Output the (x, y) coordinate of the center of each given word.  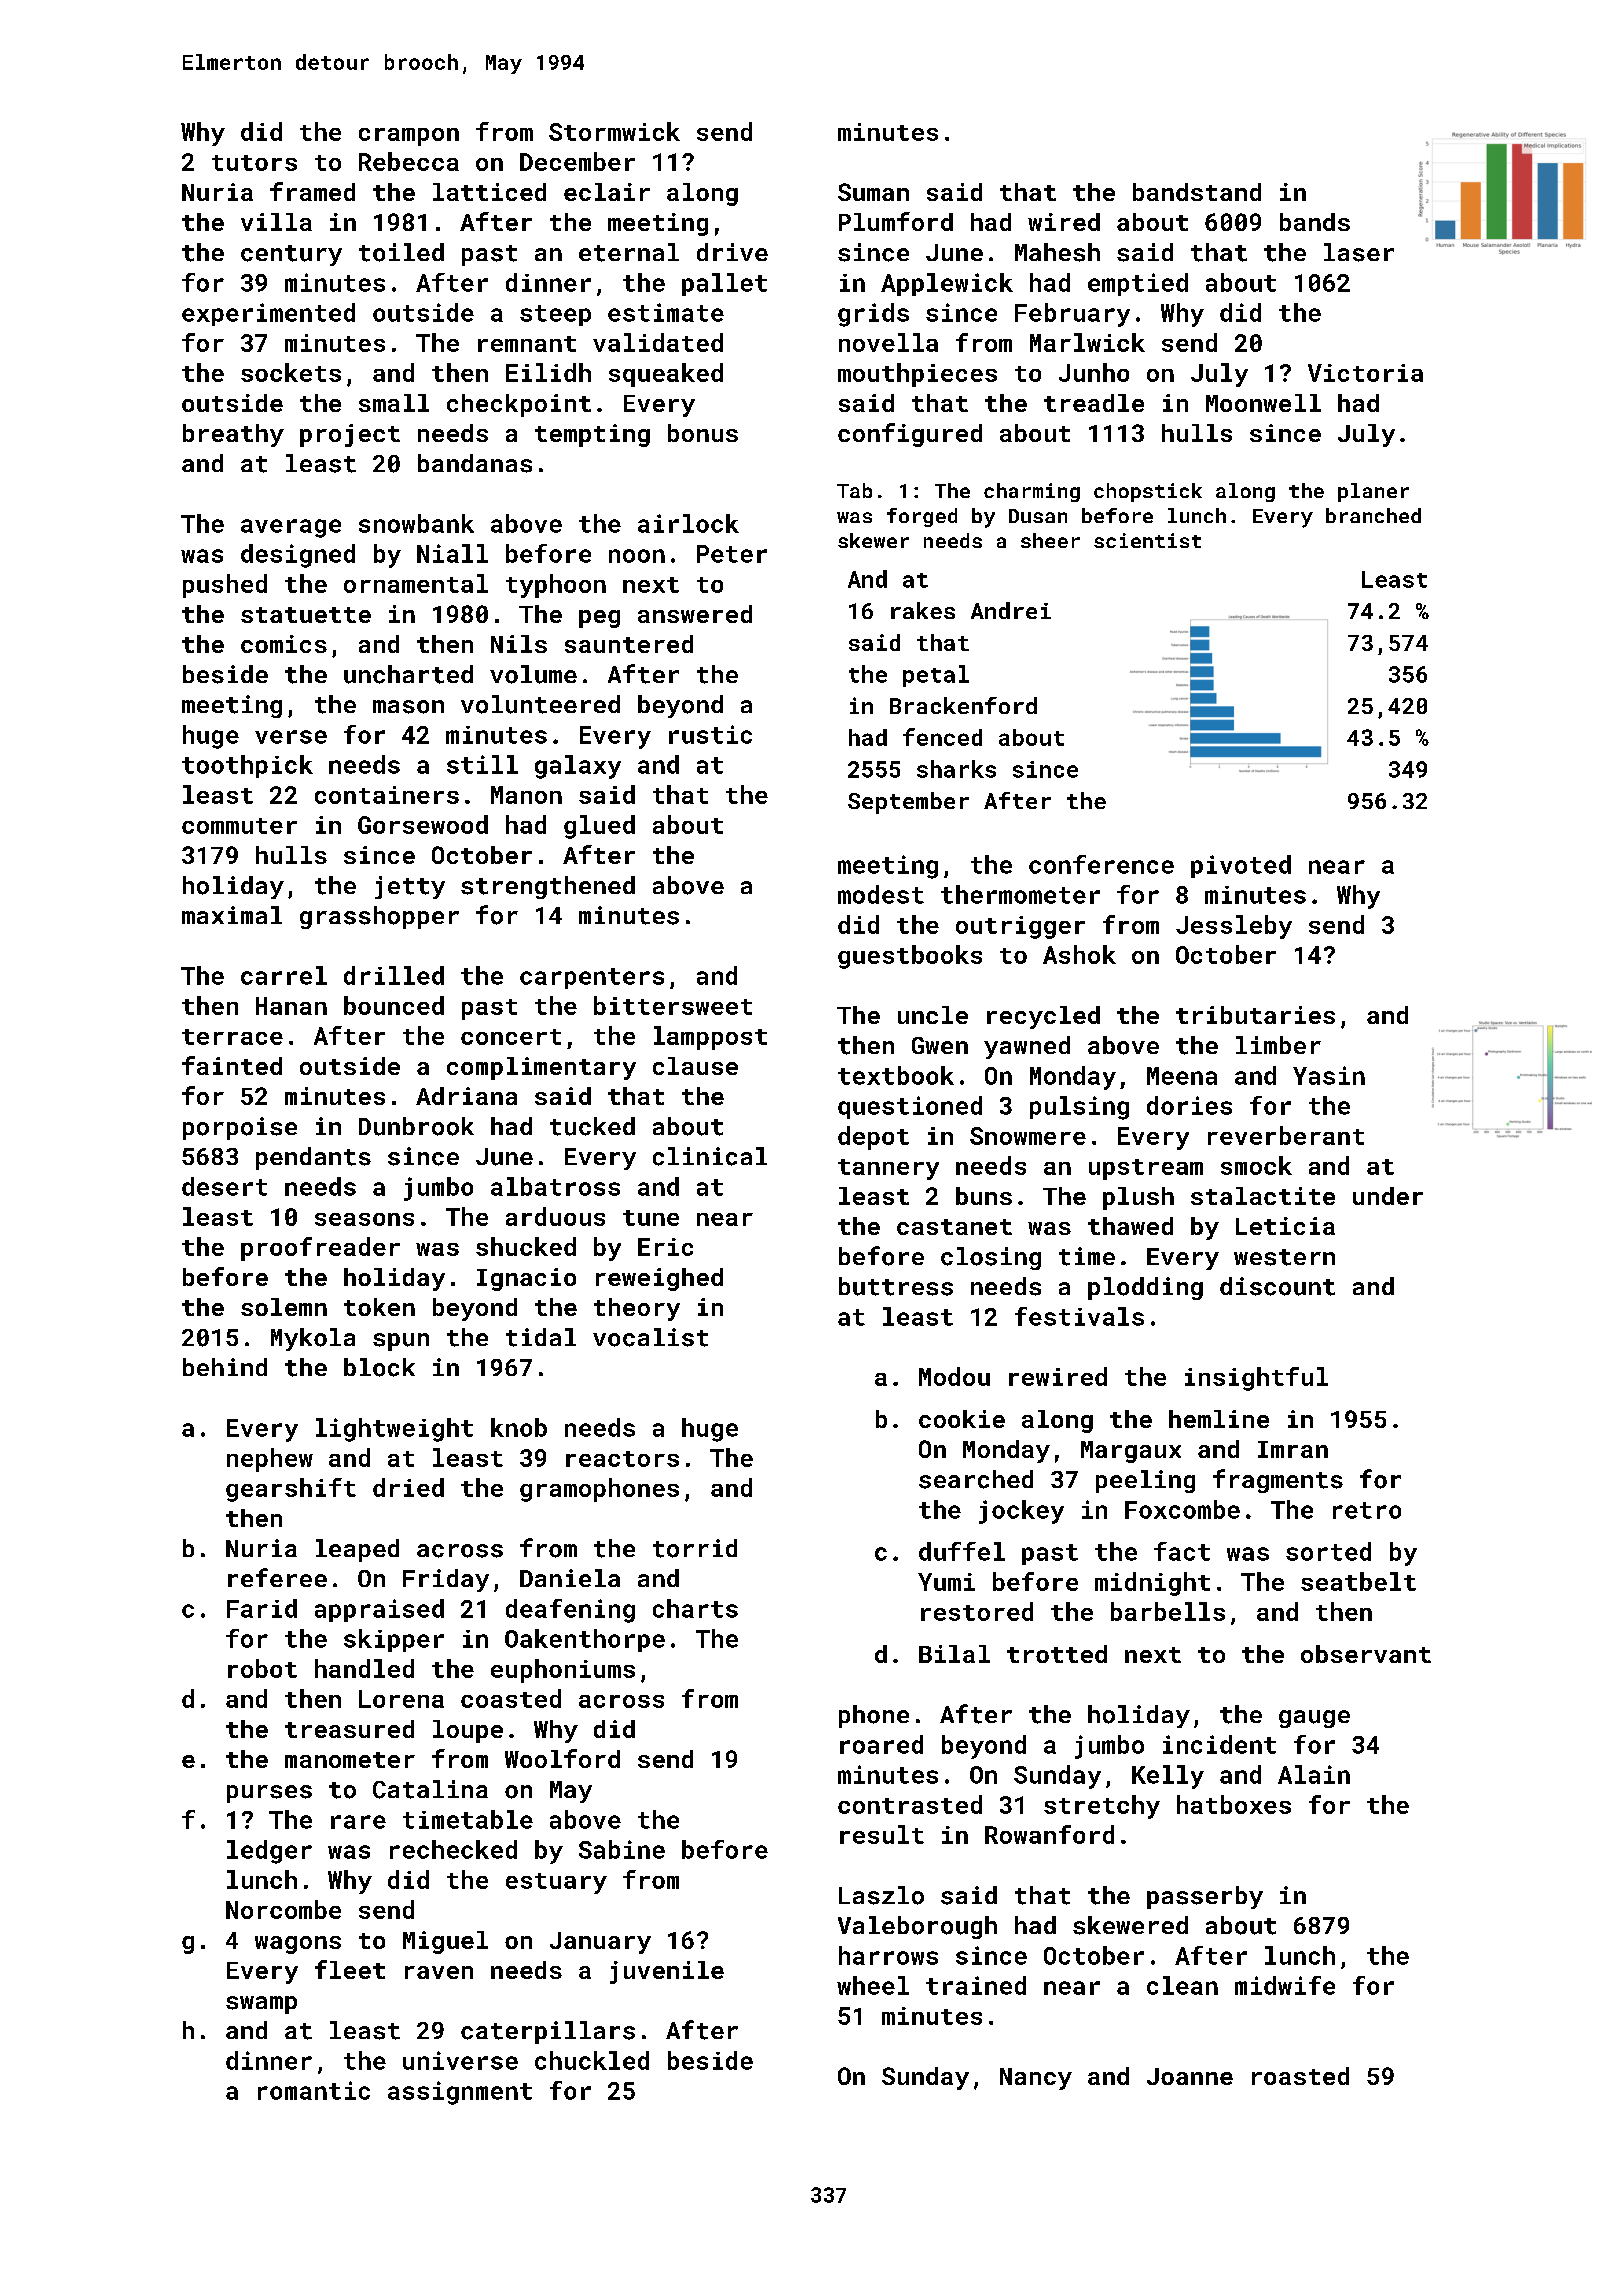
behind (225, 1367)
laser (1359, 252)
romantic (314, 2090)
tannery (888, 1169)
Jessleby (1234, 927)
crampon (409, 137)
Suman (873, 192)
